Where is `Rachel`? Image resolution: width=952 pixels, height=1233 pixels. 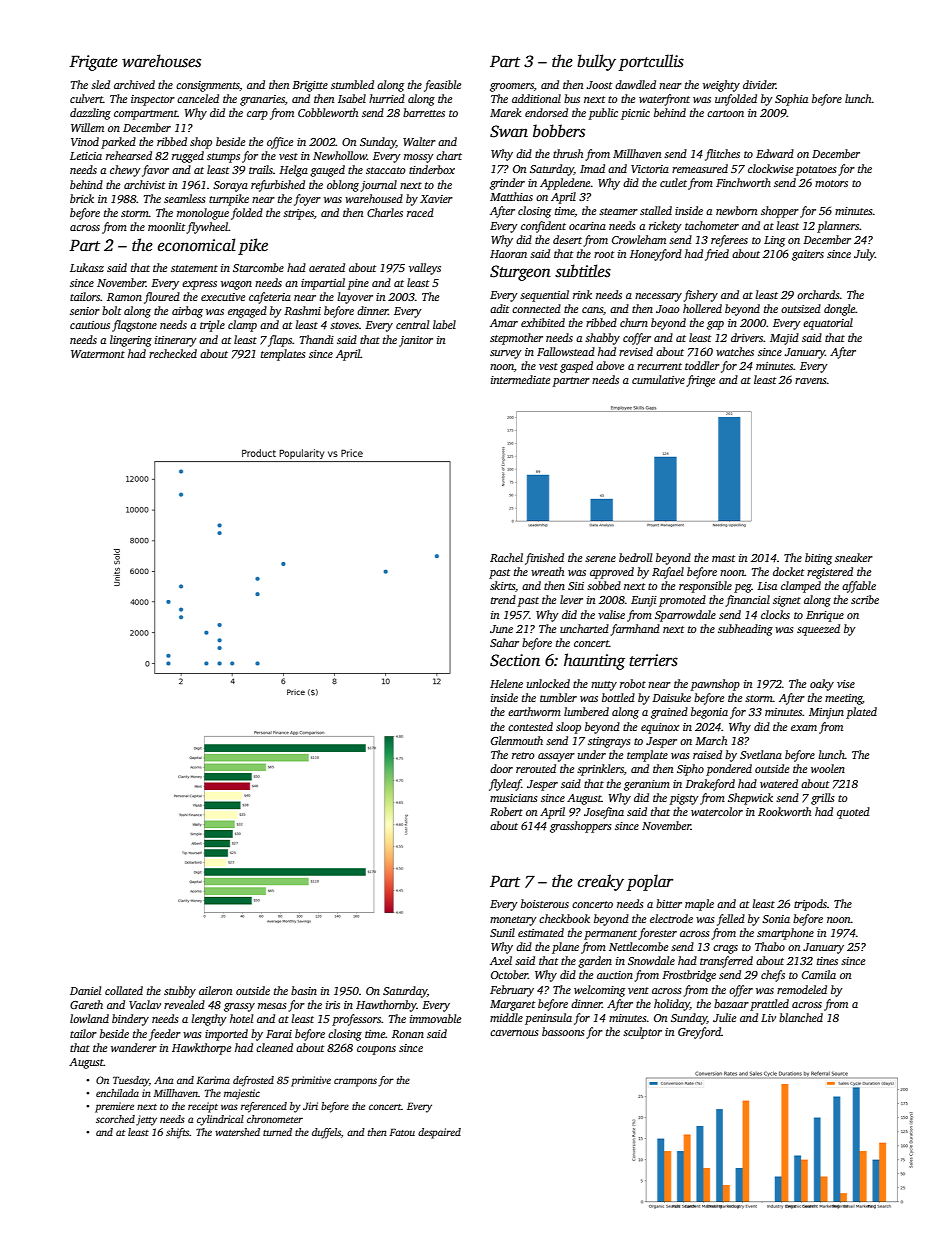
Rachel is located at coordinates (506, 557).
